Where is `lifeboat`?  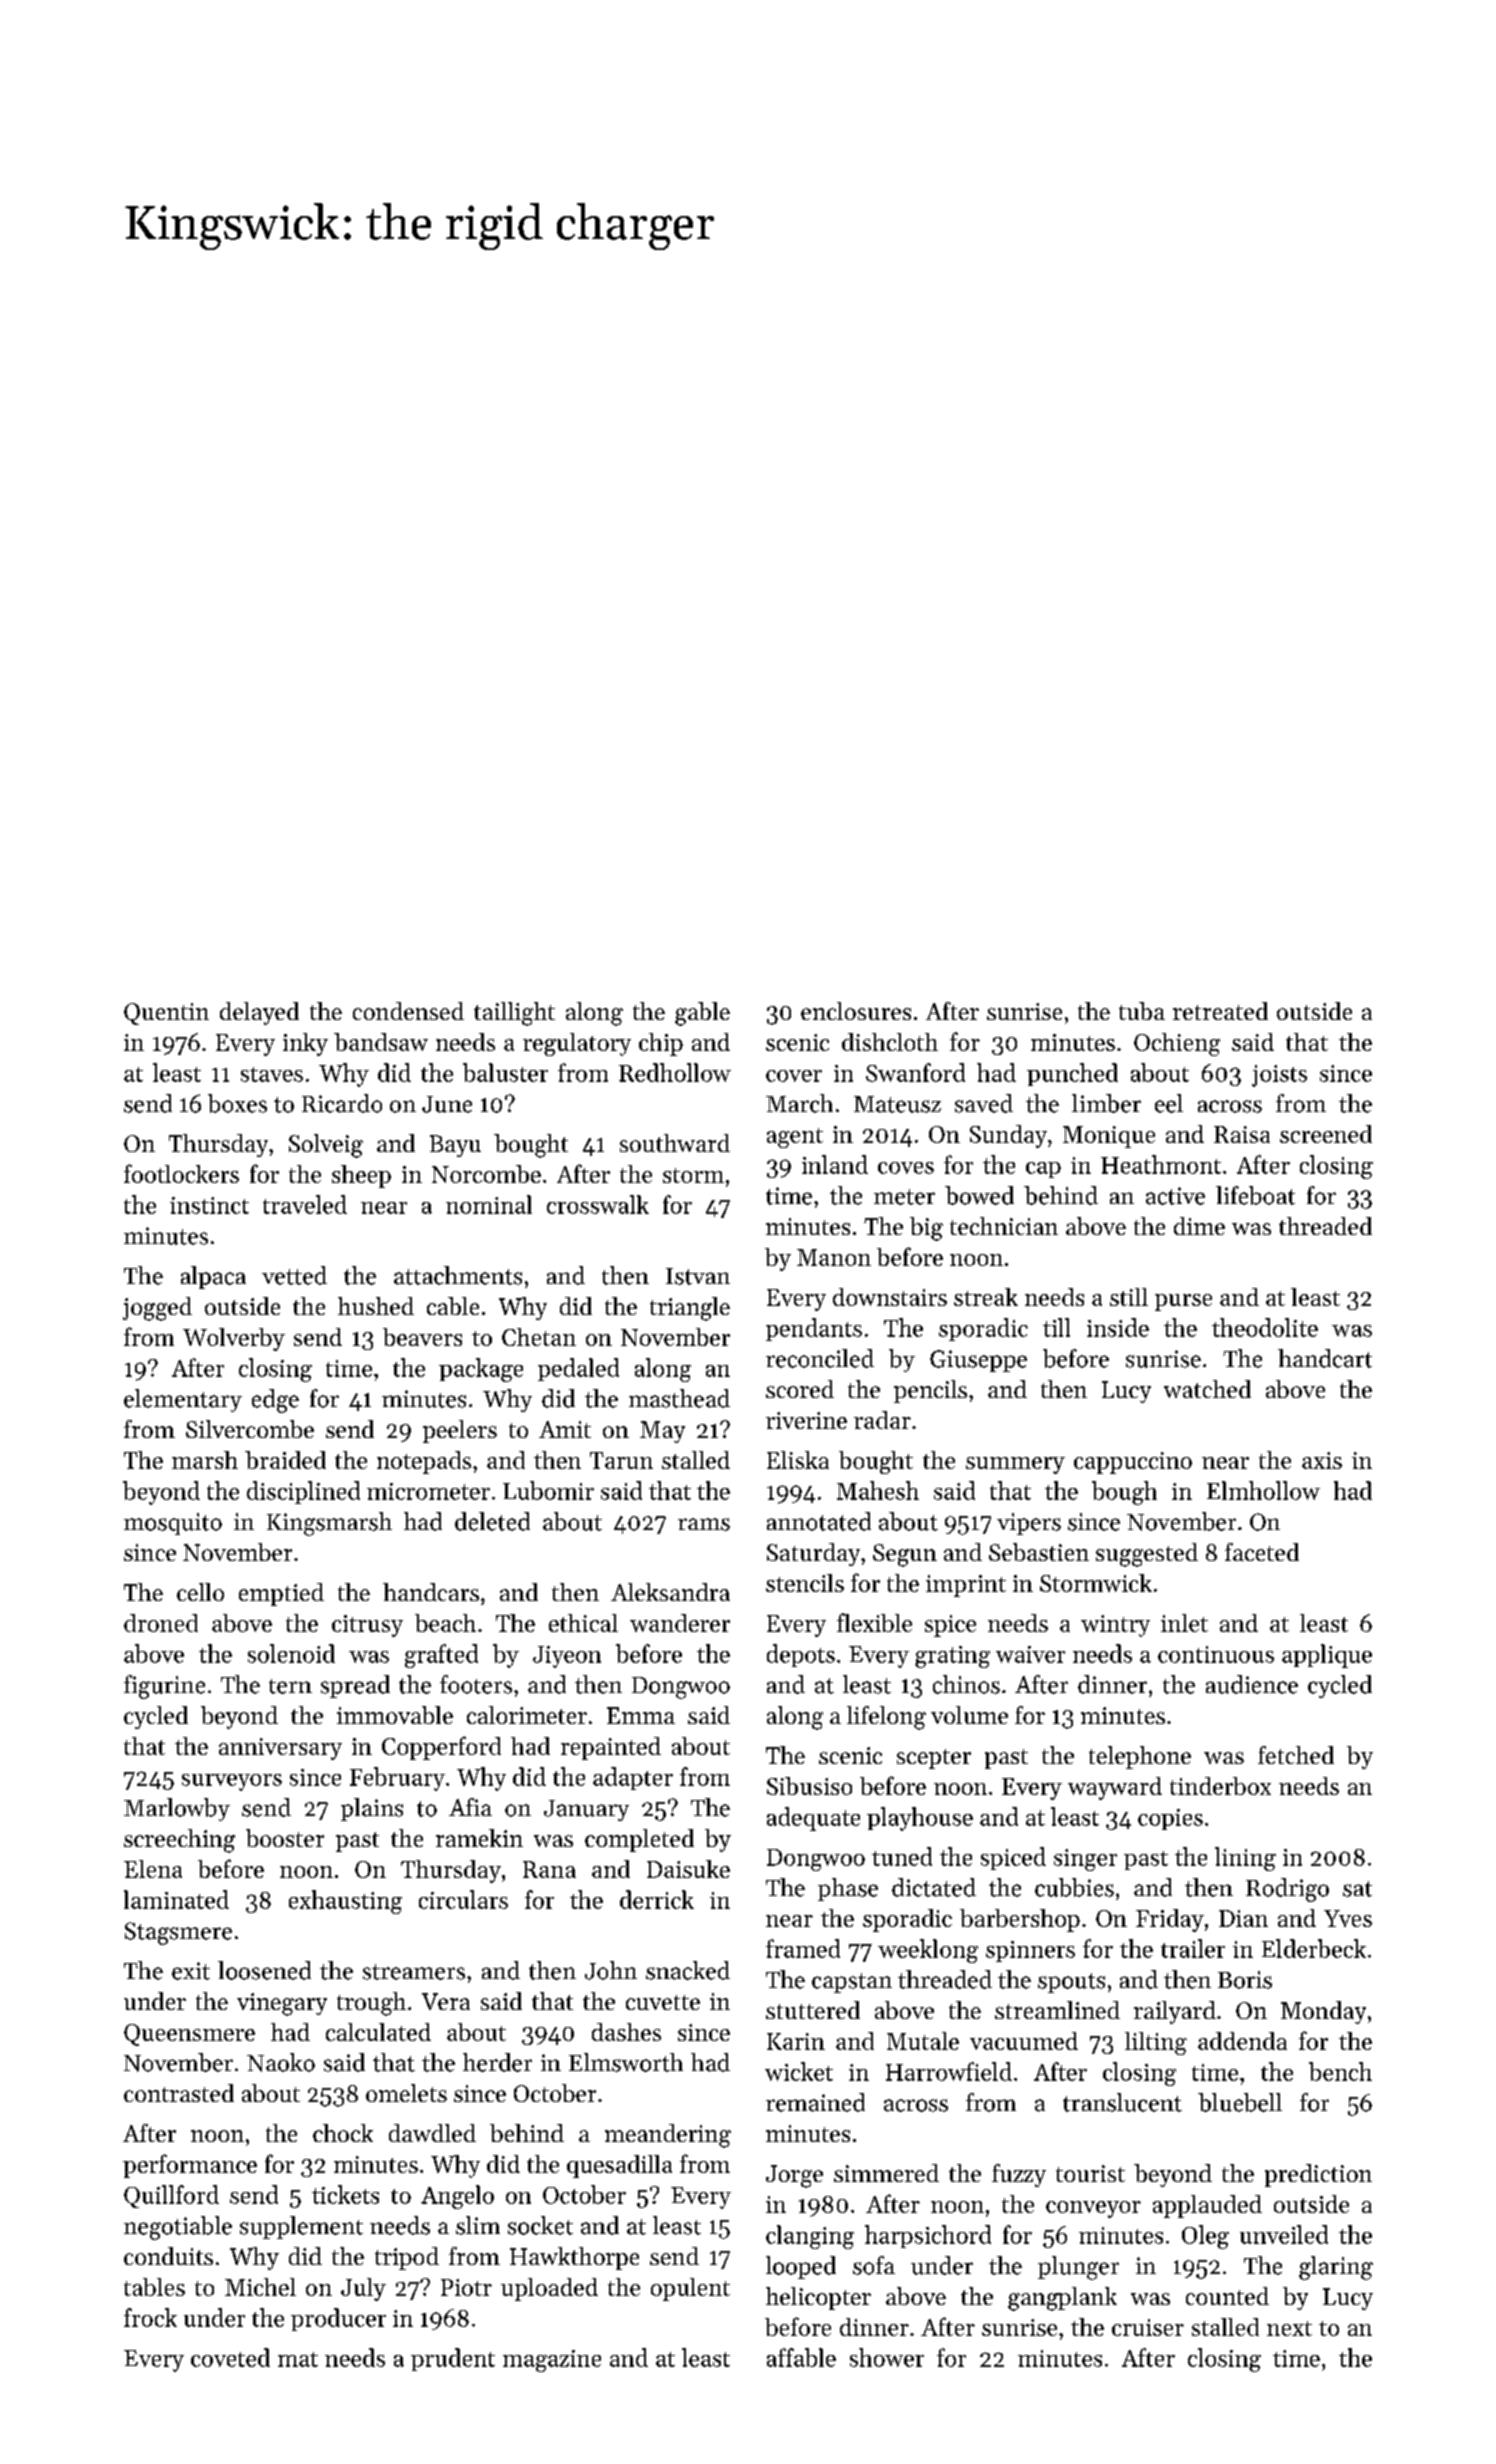 lifeboat is located at coordinates (1255, 1195).
